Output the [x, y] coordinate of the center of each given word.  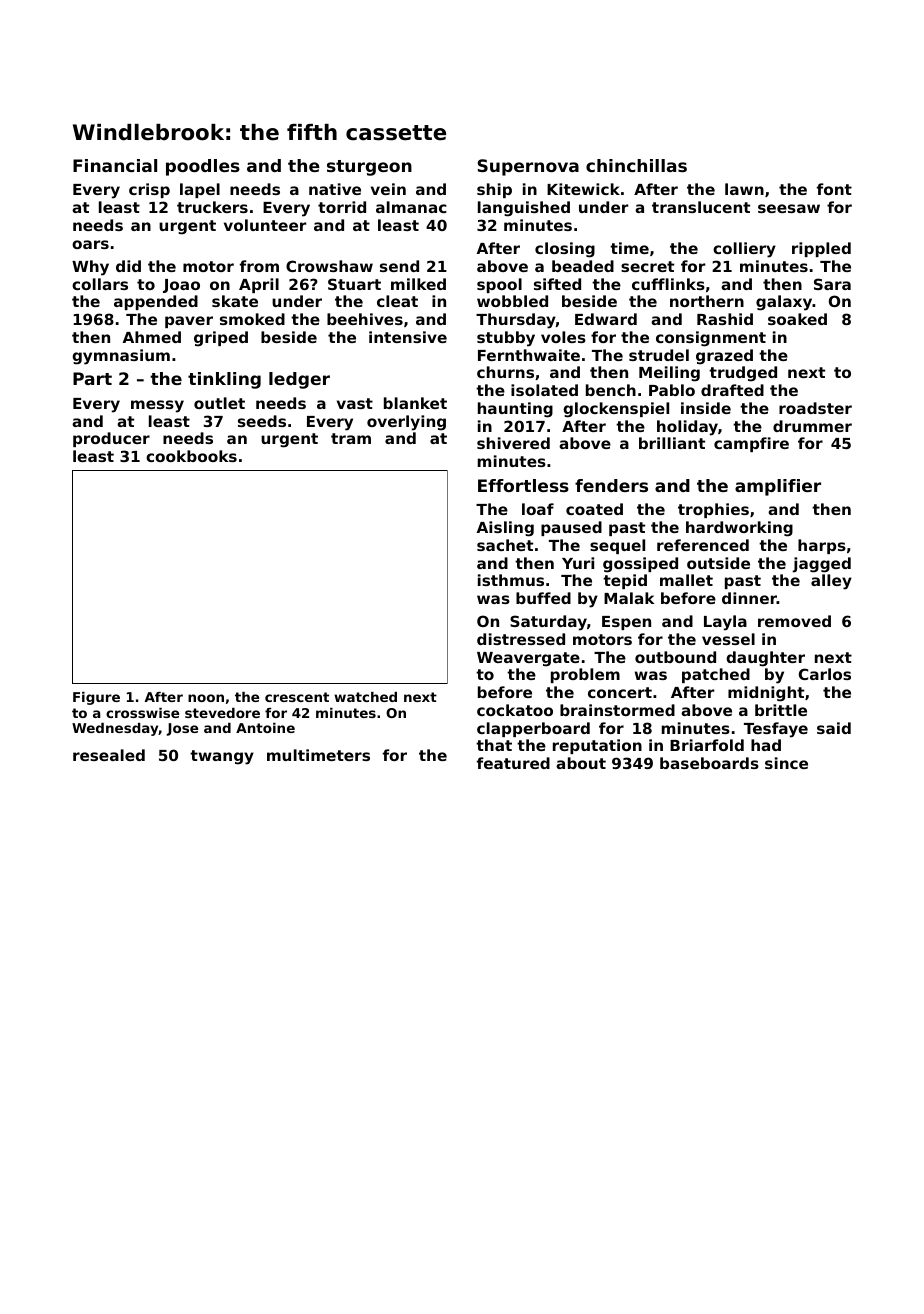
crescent [297, 697]
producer [111, 439]
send [399, 266]
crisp [149, 190]
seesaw [789, 208]
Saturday [548, 623]
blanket [415, 403]
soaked [797, 319]
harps [822, 546]
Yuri [578, 563]
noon [206, 698]
